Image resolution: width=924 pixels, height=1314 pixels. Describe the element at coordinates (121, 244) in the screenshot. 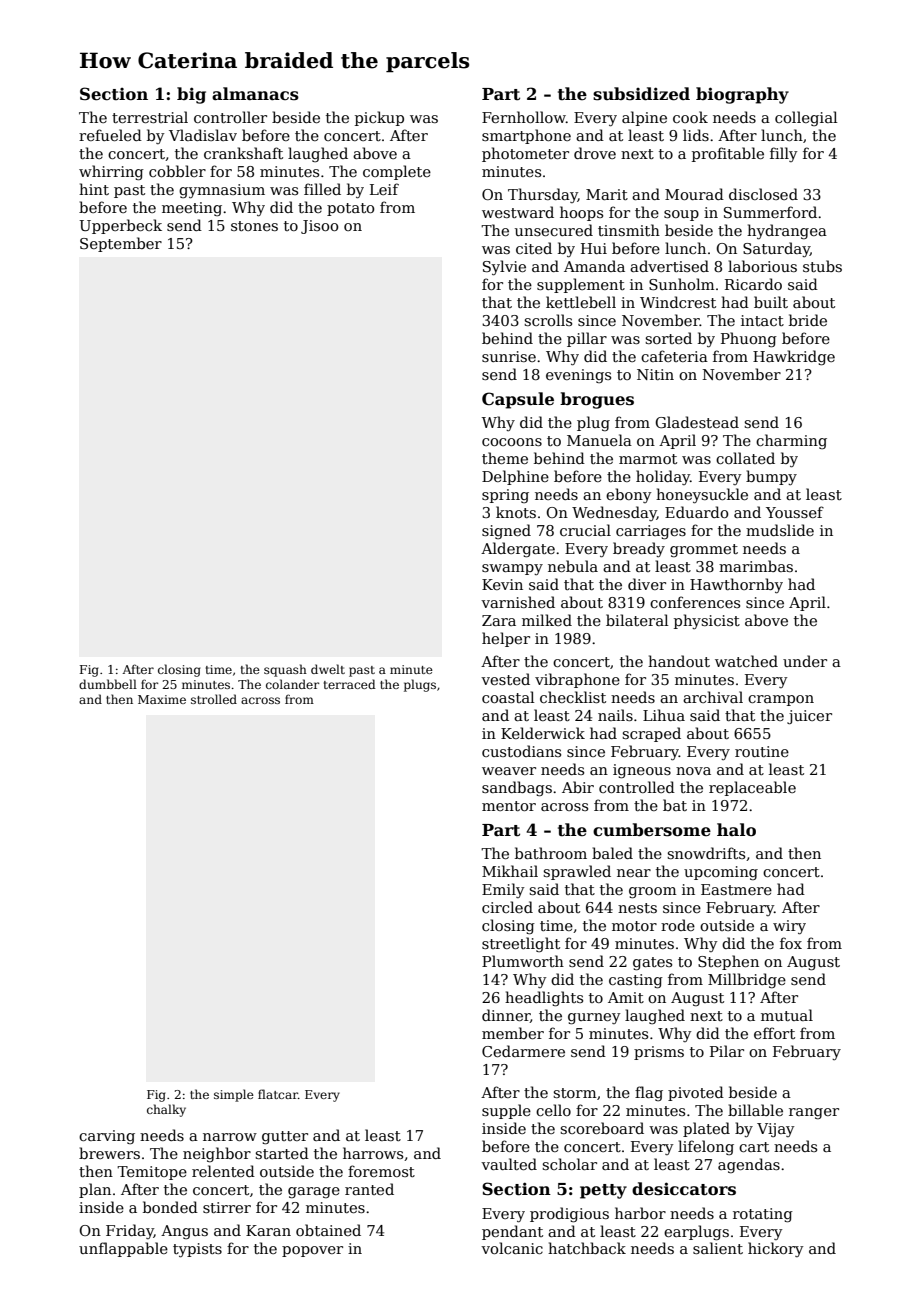

I see `September` at that location.
